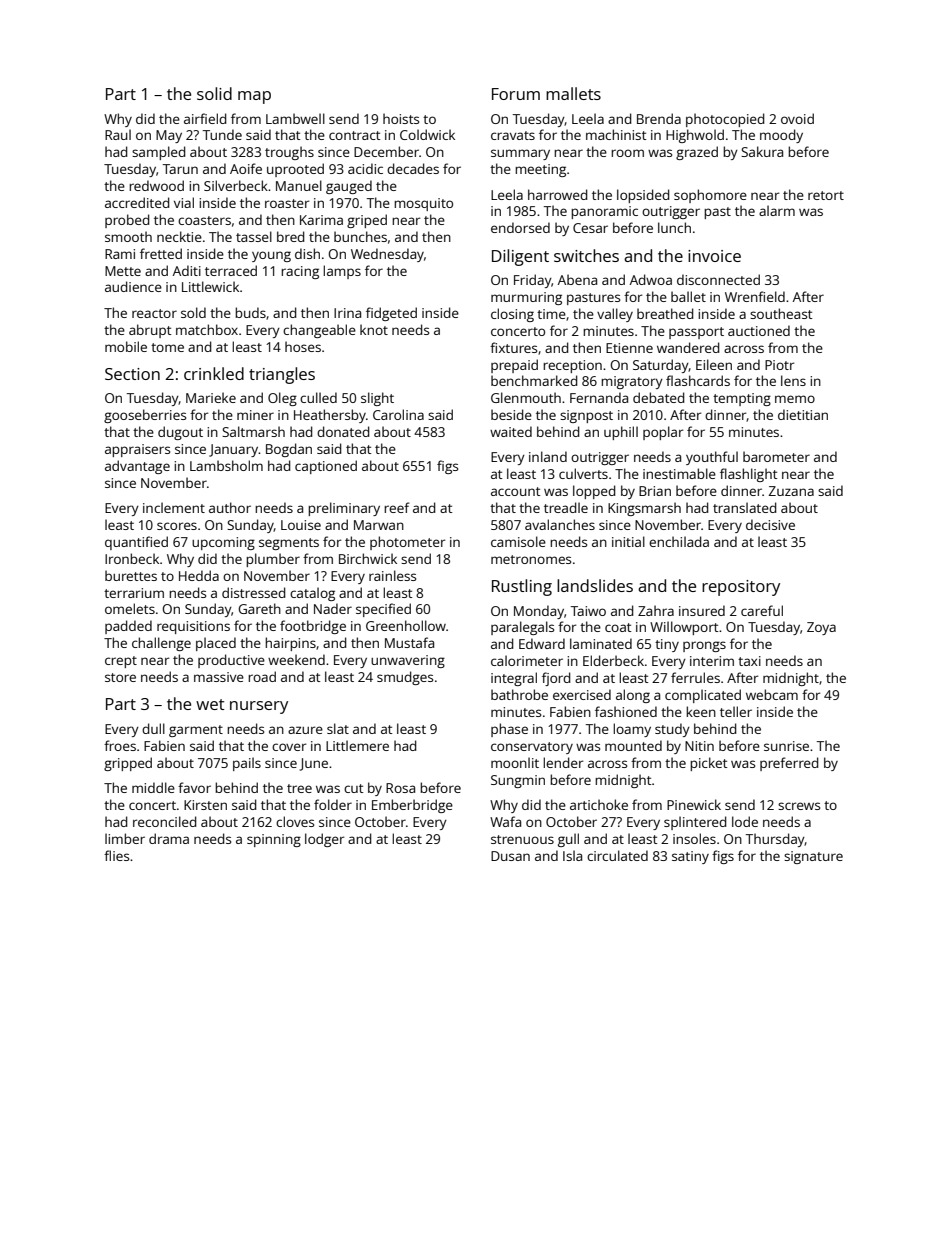 The height and width of the document is (1233, 952). What do you see at coordinates (398, 414) in the document?
I see `Carolina` at bounding box center [398, 414].
